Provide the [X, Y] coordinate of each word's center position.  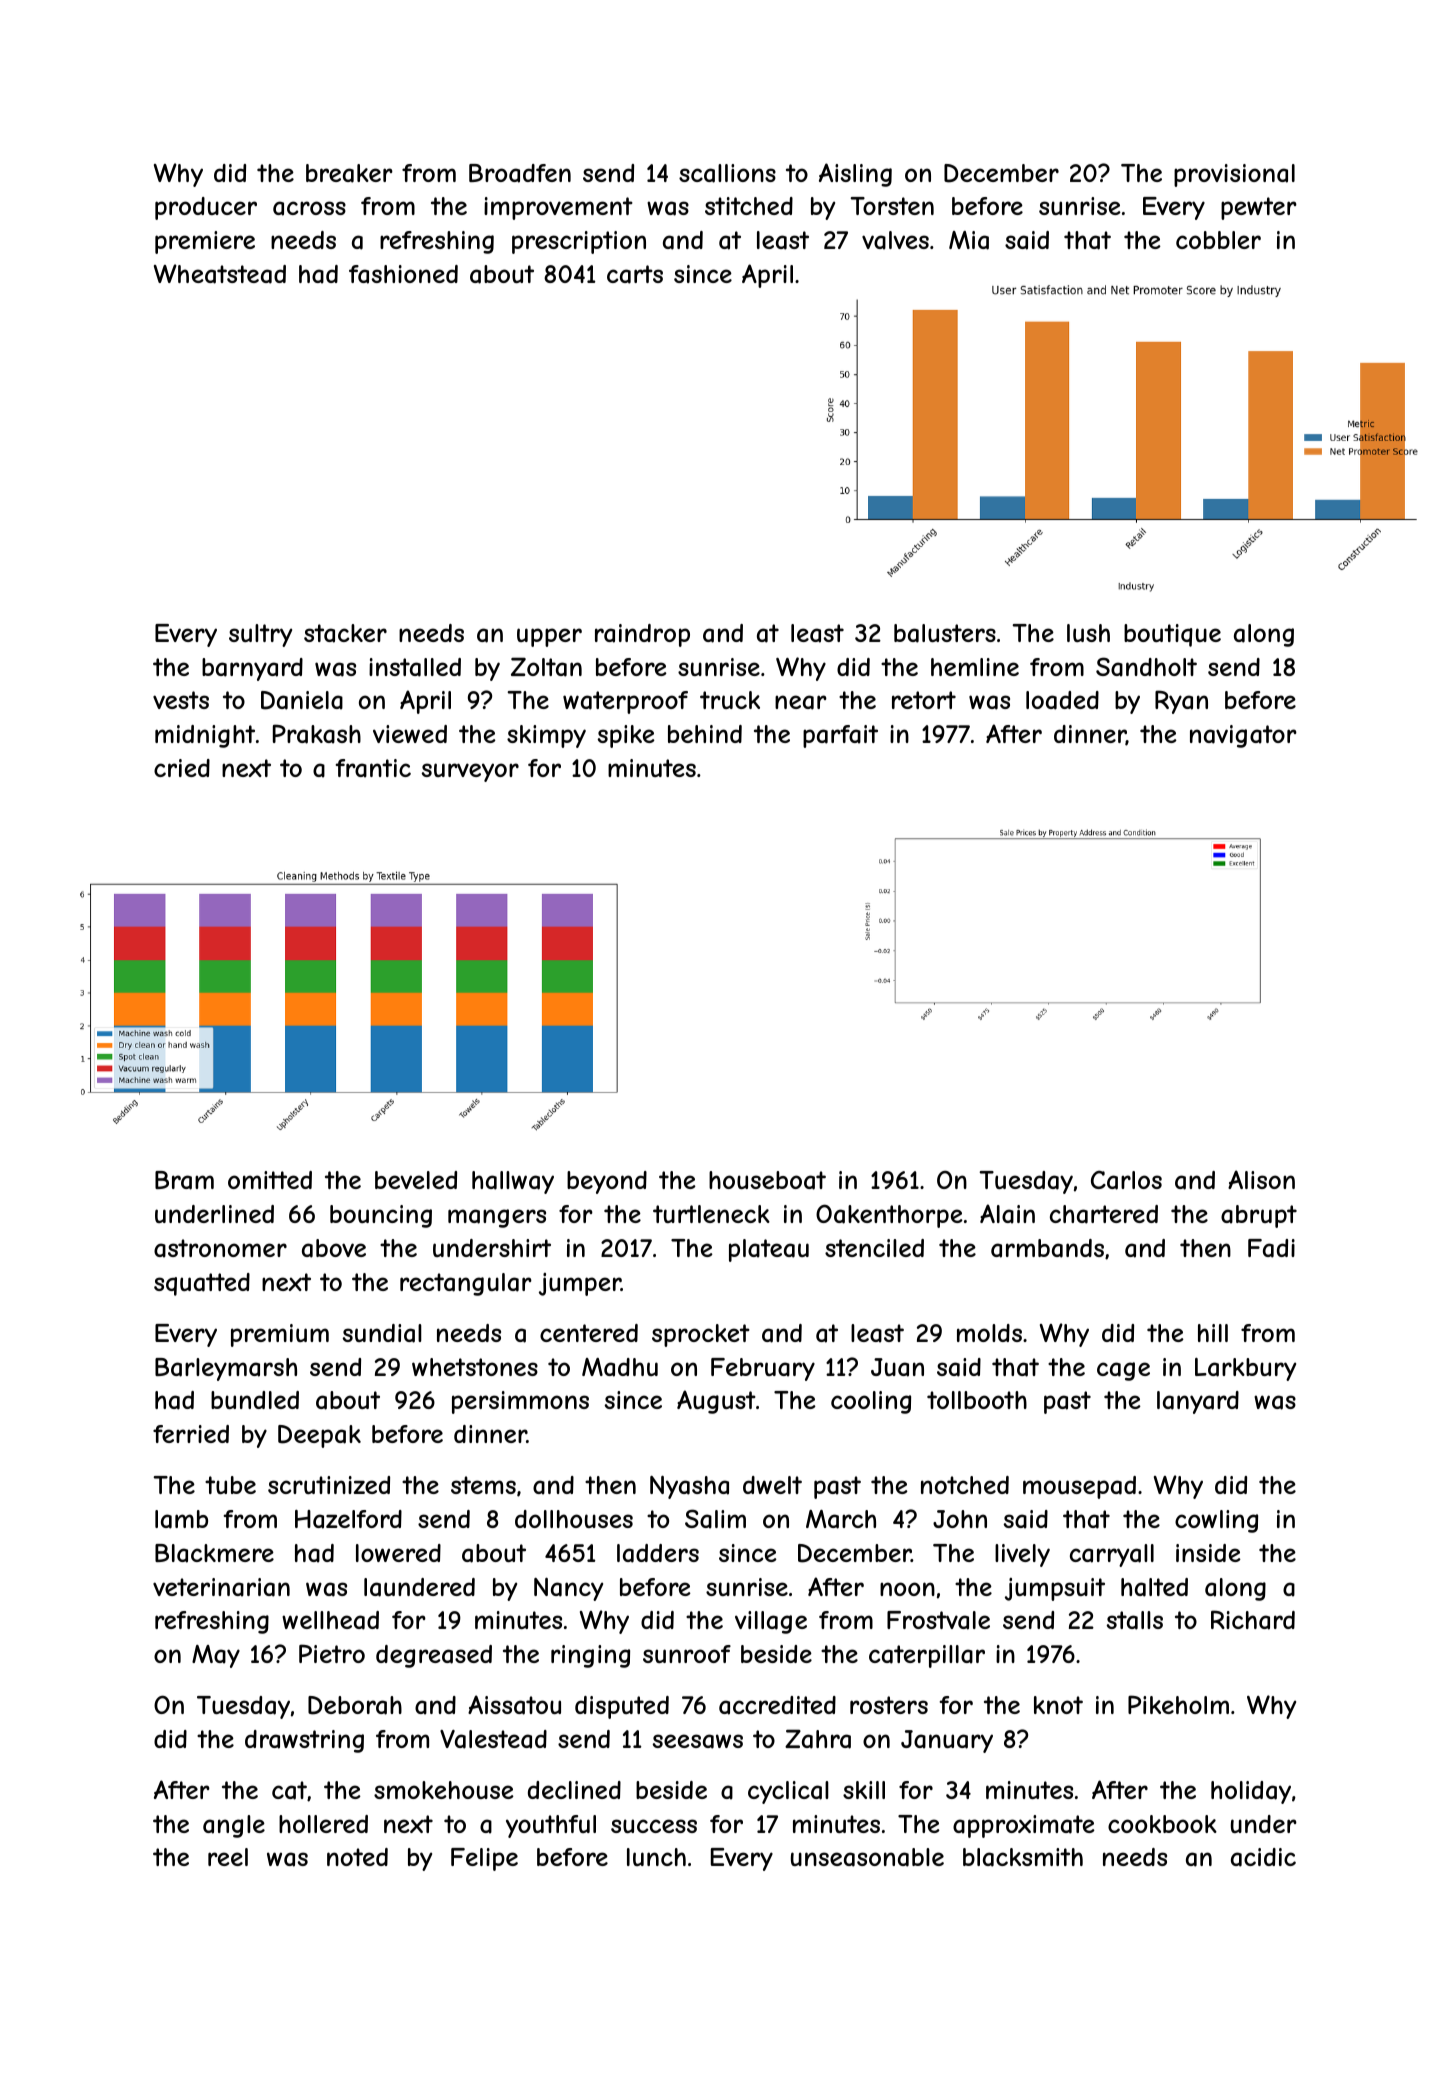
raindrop [642, 635]
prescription [579, 242]
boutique [1172, 635]
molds [989, 1333]
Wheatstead [220, 274]
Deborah [355, 1705]
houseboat [767, 1180]
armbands [1047, 1248]
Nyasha [689, 1487]
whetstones [475, 1367]
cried [182, 768]
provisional [1234, 175]
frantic [373, 768]
